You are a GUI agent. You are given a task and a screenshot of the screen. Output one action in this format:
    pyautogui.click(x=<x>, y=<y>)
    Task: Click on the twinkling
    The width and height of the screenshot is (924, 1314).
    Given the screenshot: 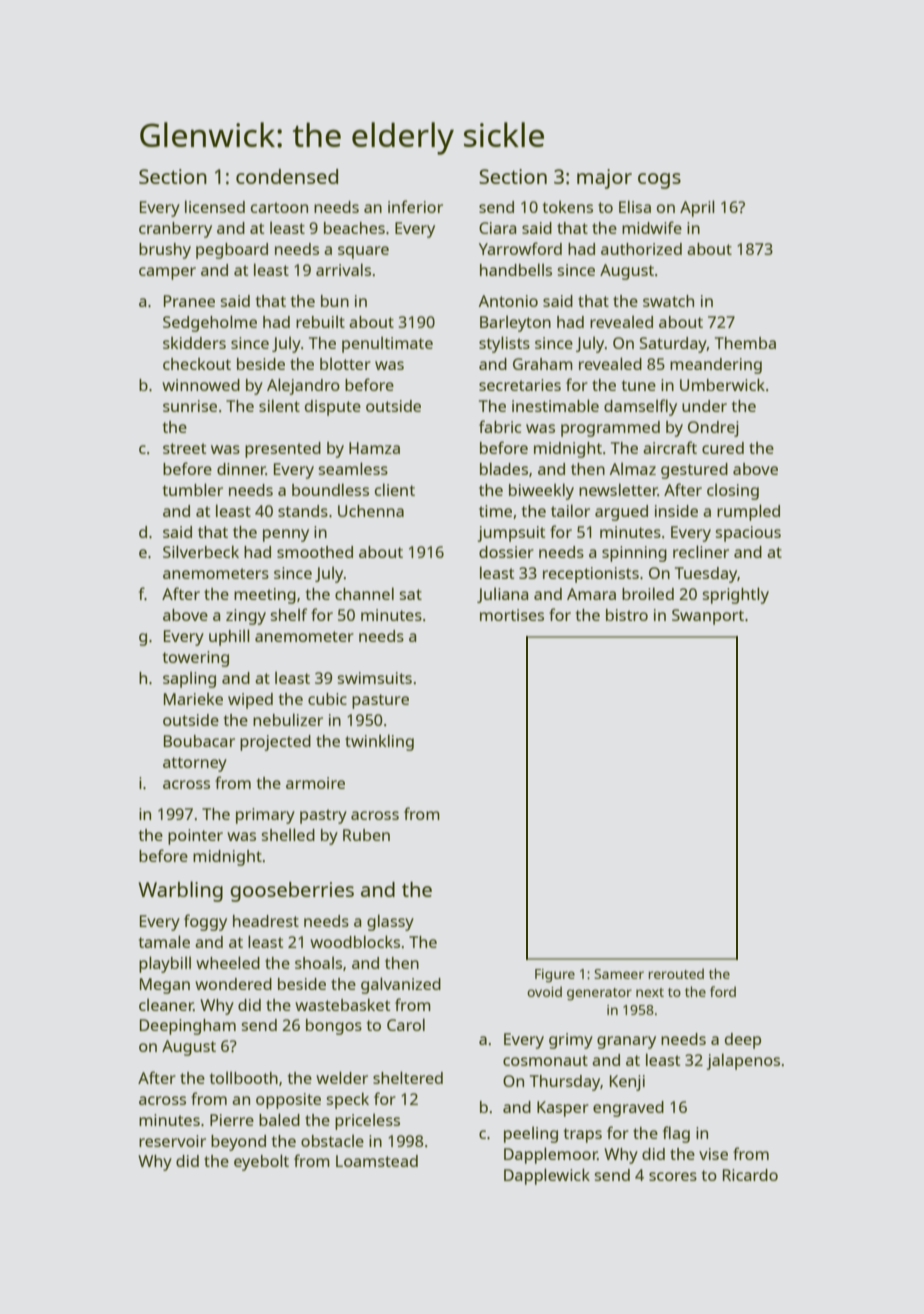 What is the action you would take?
    pyautogui.click(x=379, y=742)
